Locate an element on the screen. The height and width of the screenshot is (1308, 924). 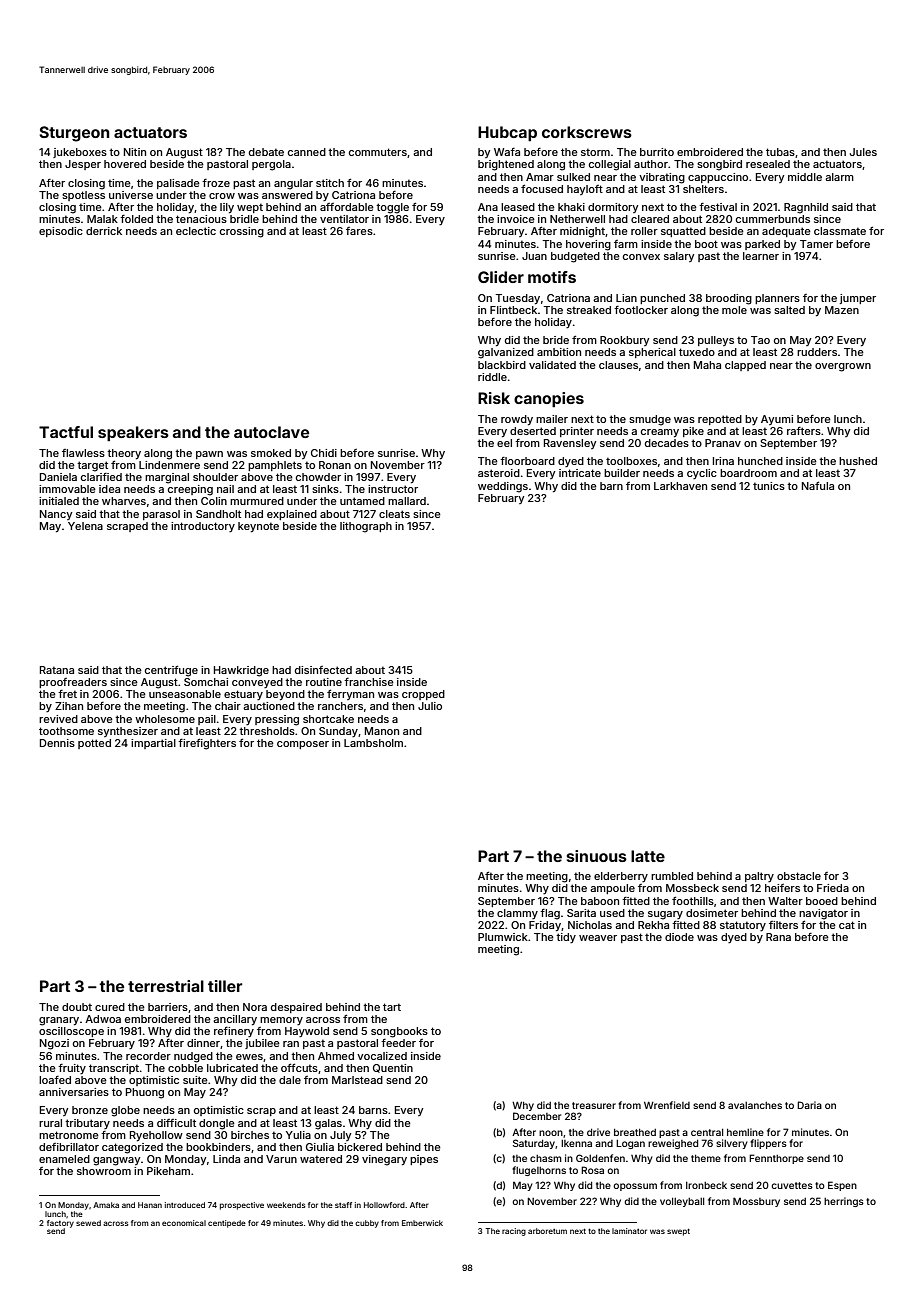
economical is located at coordinates (184, 1223).
